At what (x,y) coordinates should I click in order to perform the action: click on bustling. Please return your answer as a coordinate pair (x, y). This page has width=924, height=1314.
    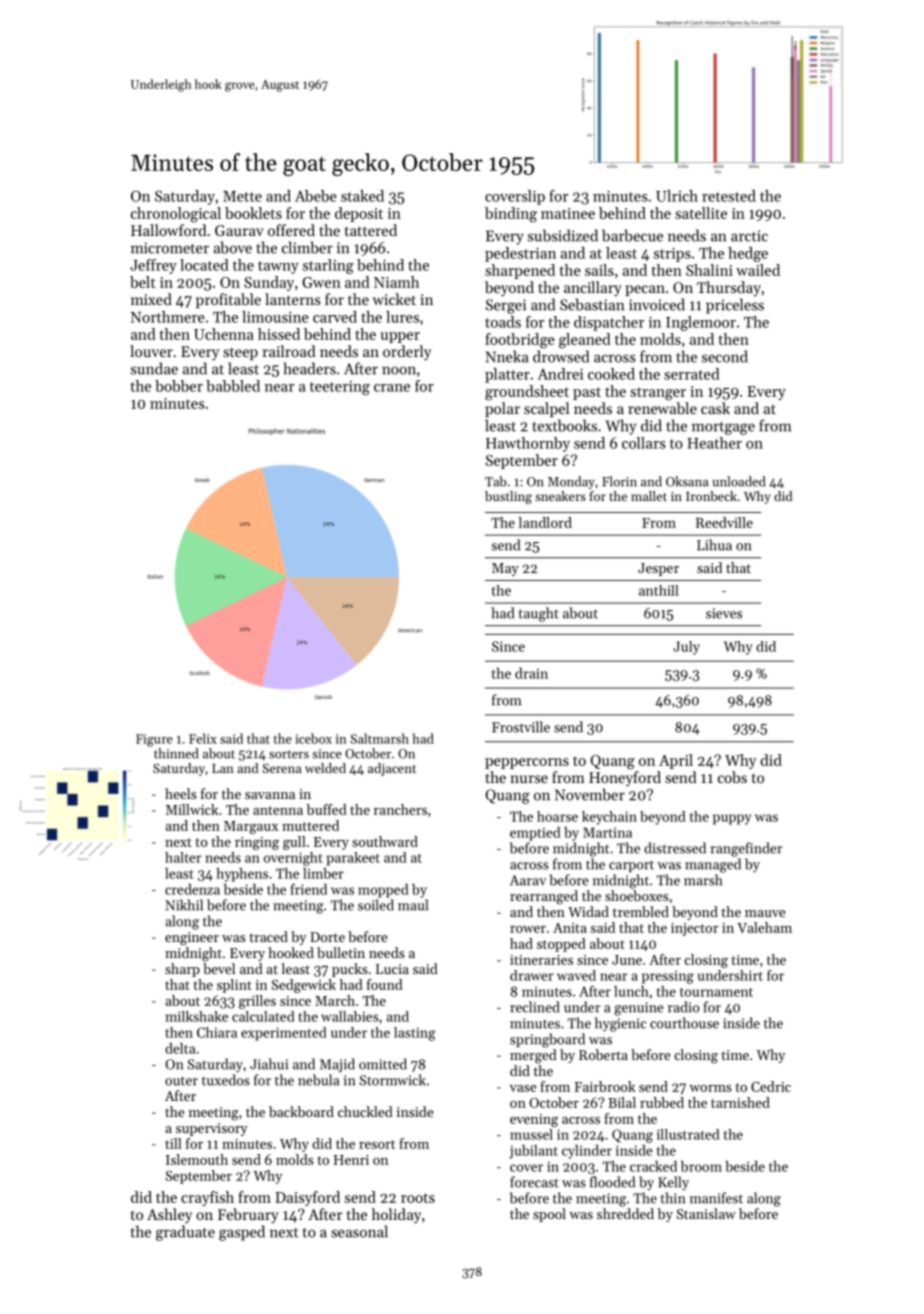
    Looking at the image, I should click on (508, 497).
